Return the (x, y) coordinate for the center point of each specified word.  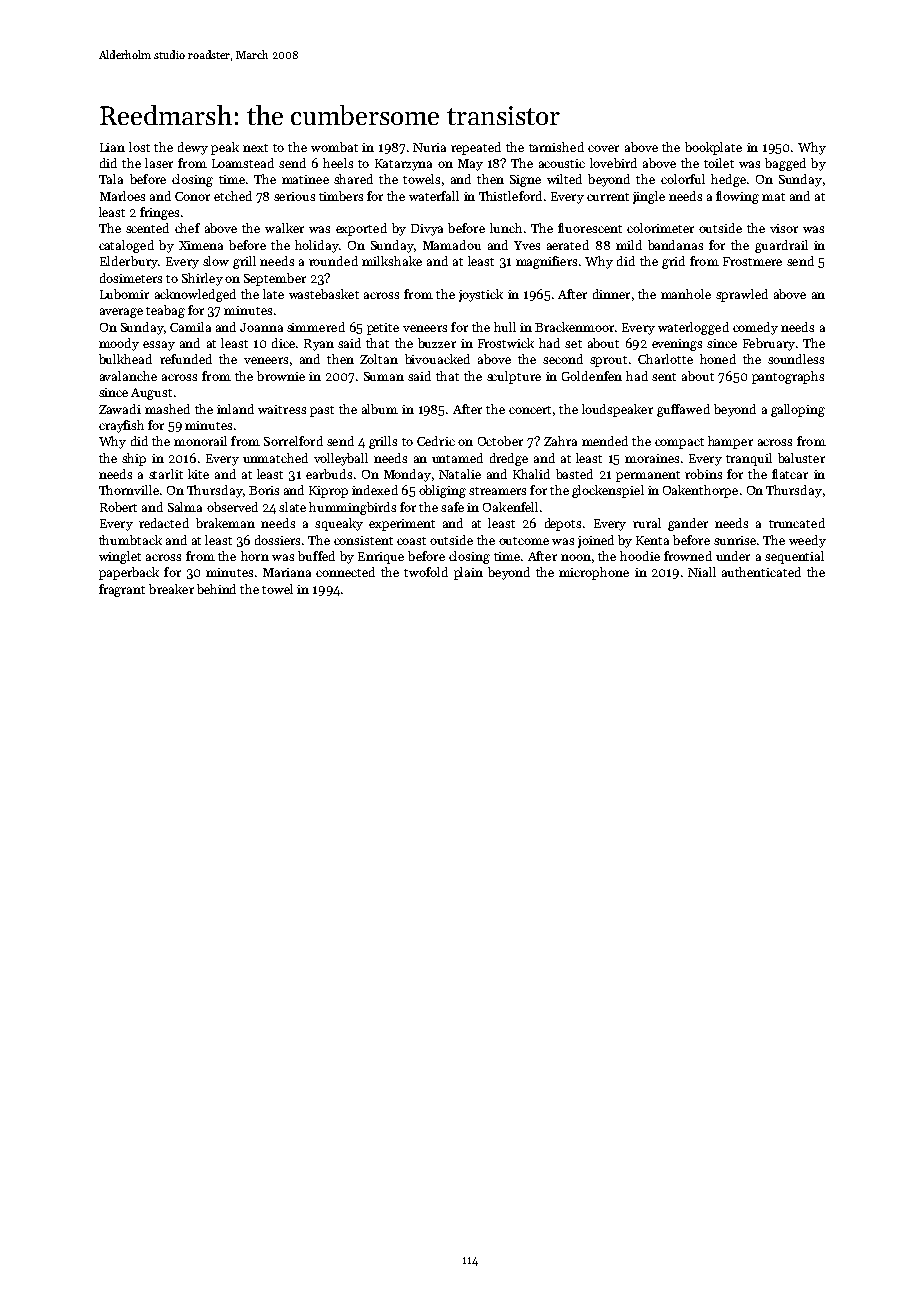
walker (284, 228)
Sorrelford (293, 441)
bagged (785, 164)
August (151, 394)
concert (530, 410)
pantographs (788, 377)
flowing (737, 197)
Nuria (429, 147)
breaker (171, 589)
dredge (509, 459)
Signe (525, 181)
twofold (426, 572)
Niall (702, 572)
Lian (112, 147)
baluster (801, 458)
